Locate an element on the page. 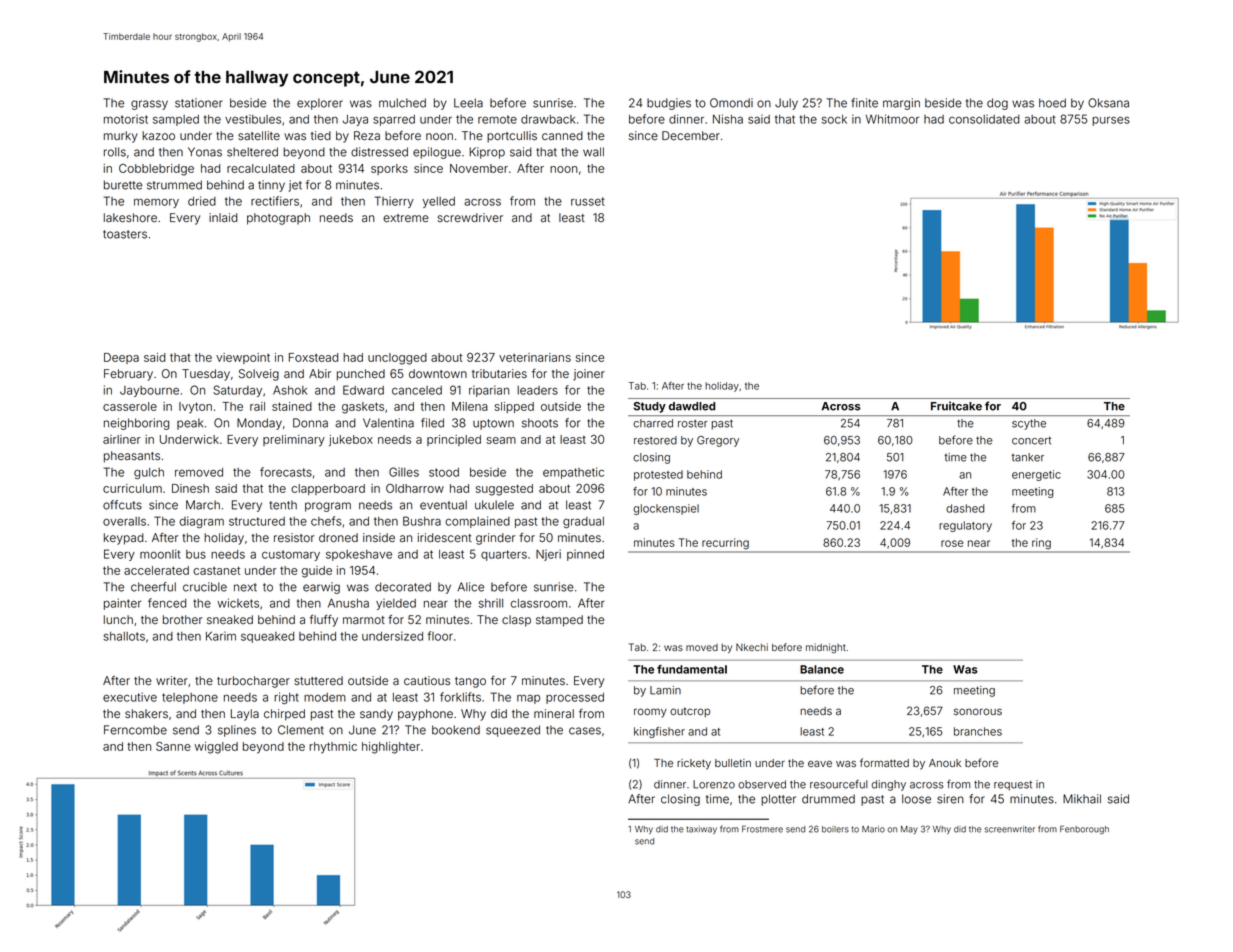 The height and width of the document is (952, 1233). rhythmic is located at coordinates (333, 748).
